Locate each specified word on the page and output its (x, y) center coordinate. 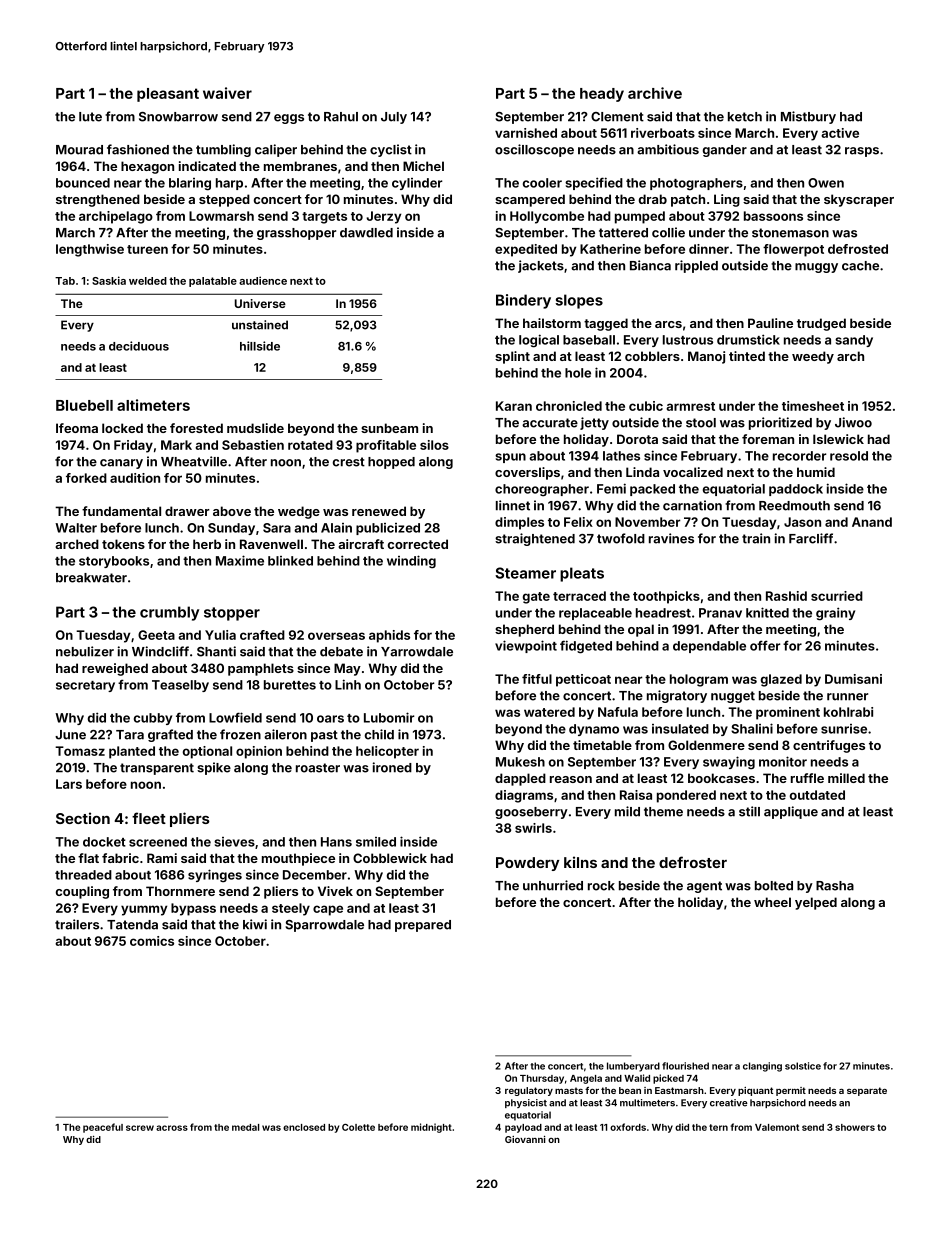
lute (90, 117)
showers (855, 1127)
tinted (747, 356)
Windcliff (160, 651)
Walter (76, 528)
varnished (526, 133)
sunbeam (389, 428)
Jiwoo (853, 422)
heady (602, 95)
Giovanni (525, 1139)
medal (245, 1127)
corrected (418, 544)
